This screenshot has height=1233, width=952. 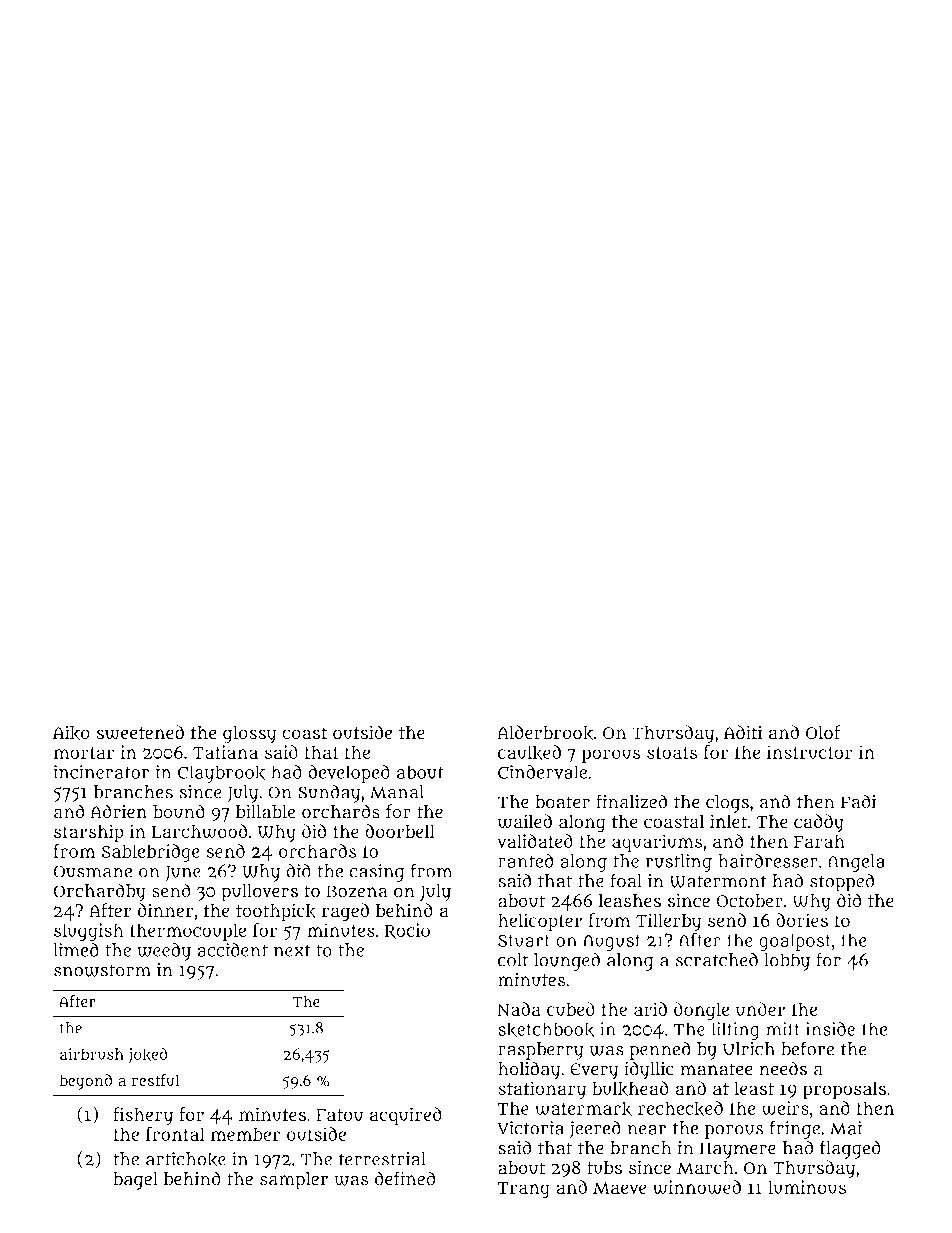 I want to click on weirs, so click(x=785, y=1108).
